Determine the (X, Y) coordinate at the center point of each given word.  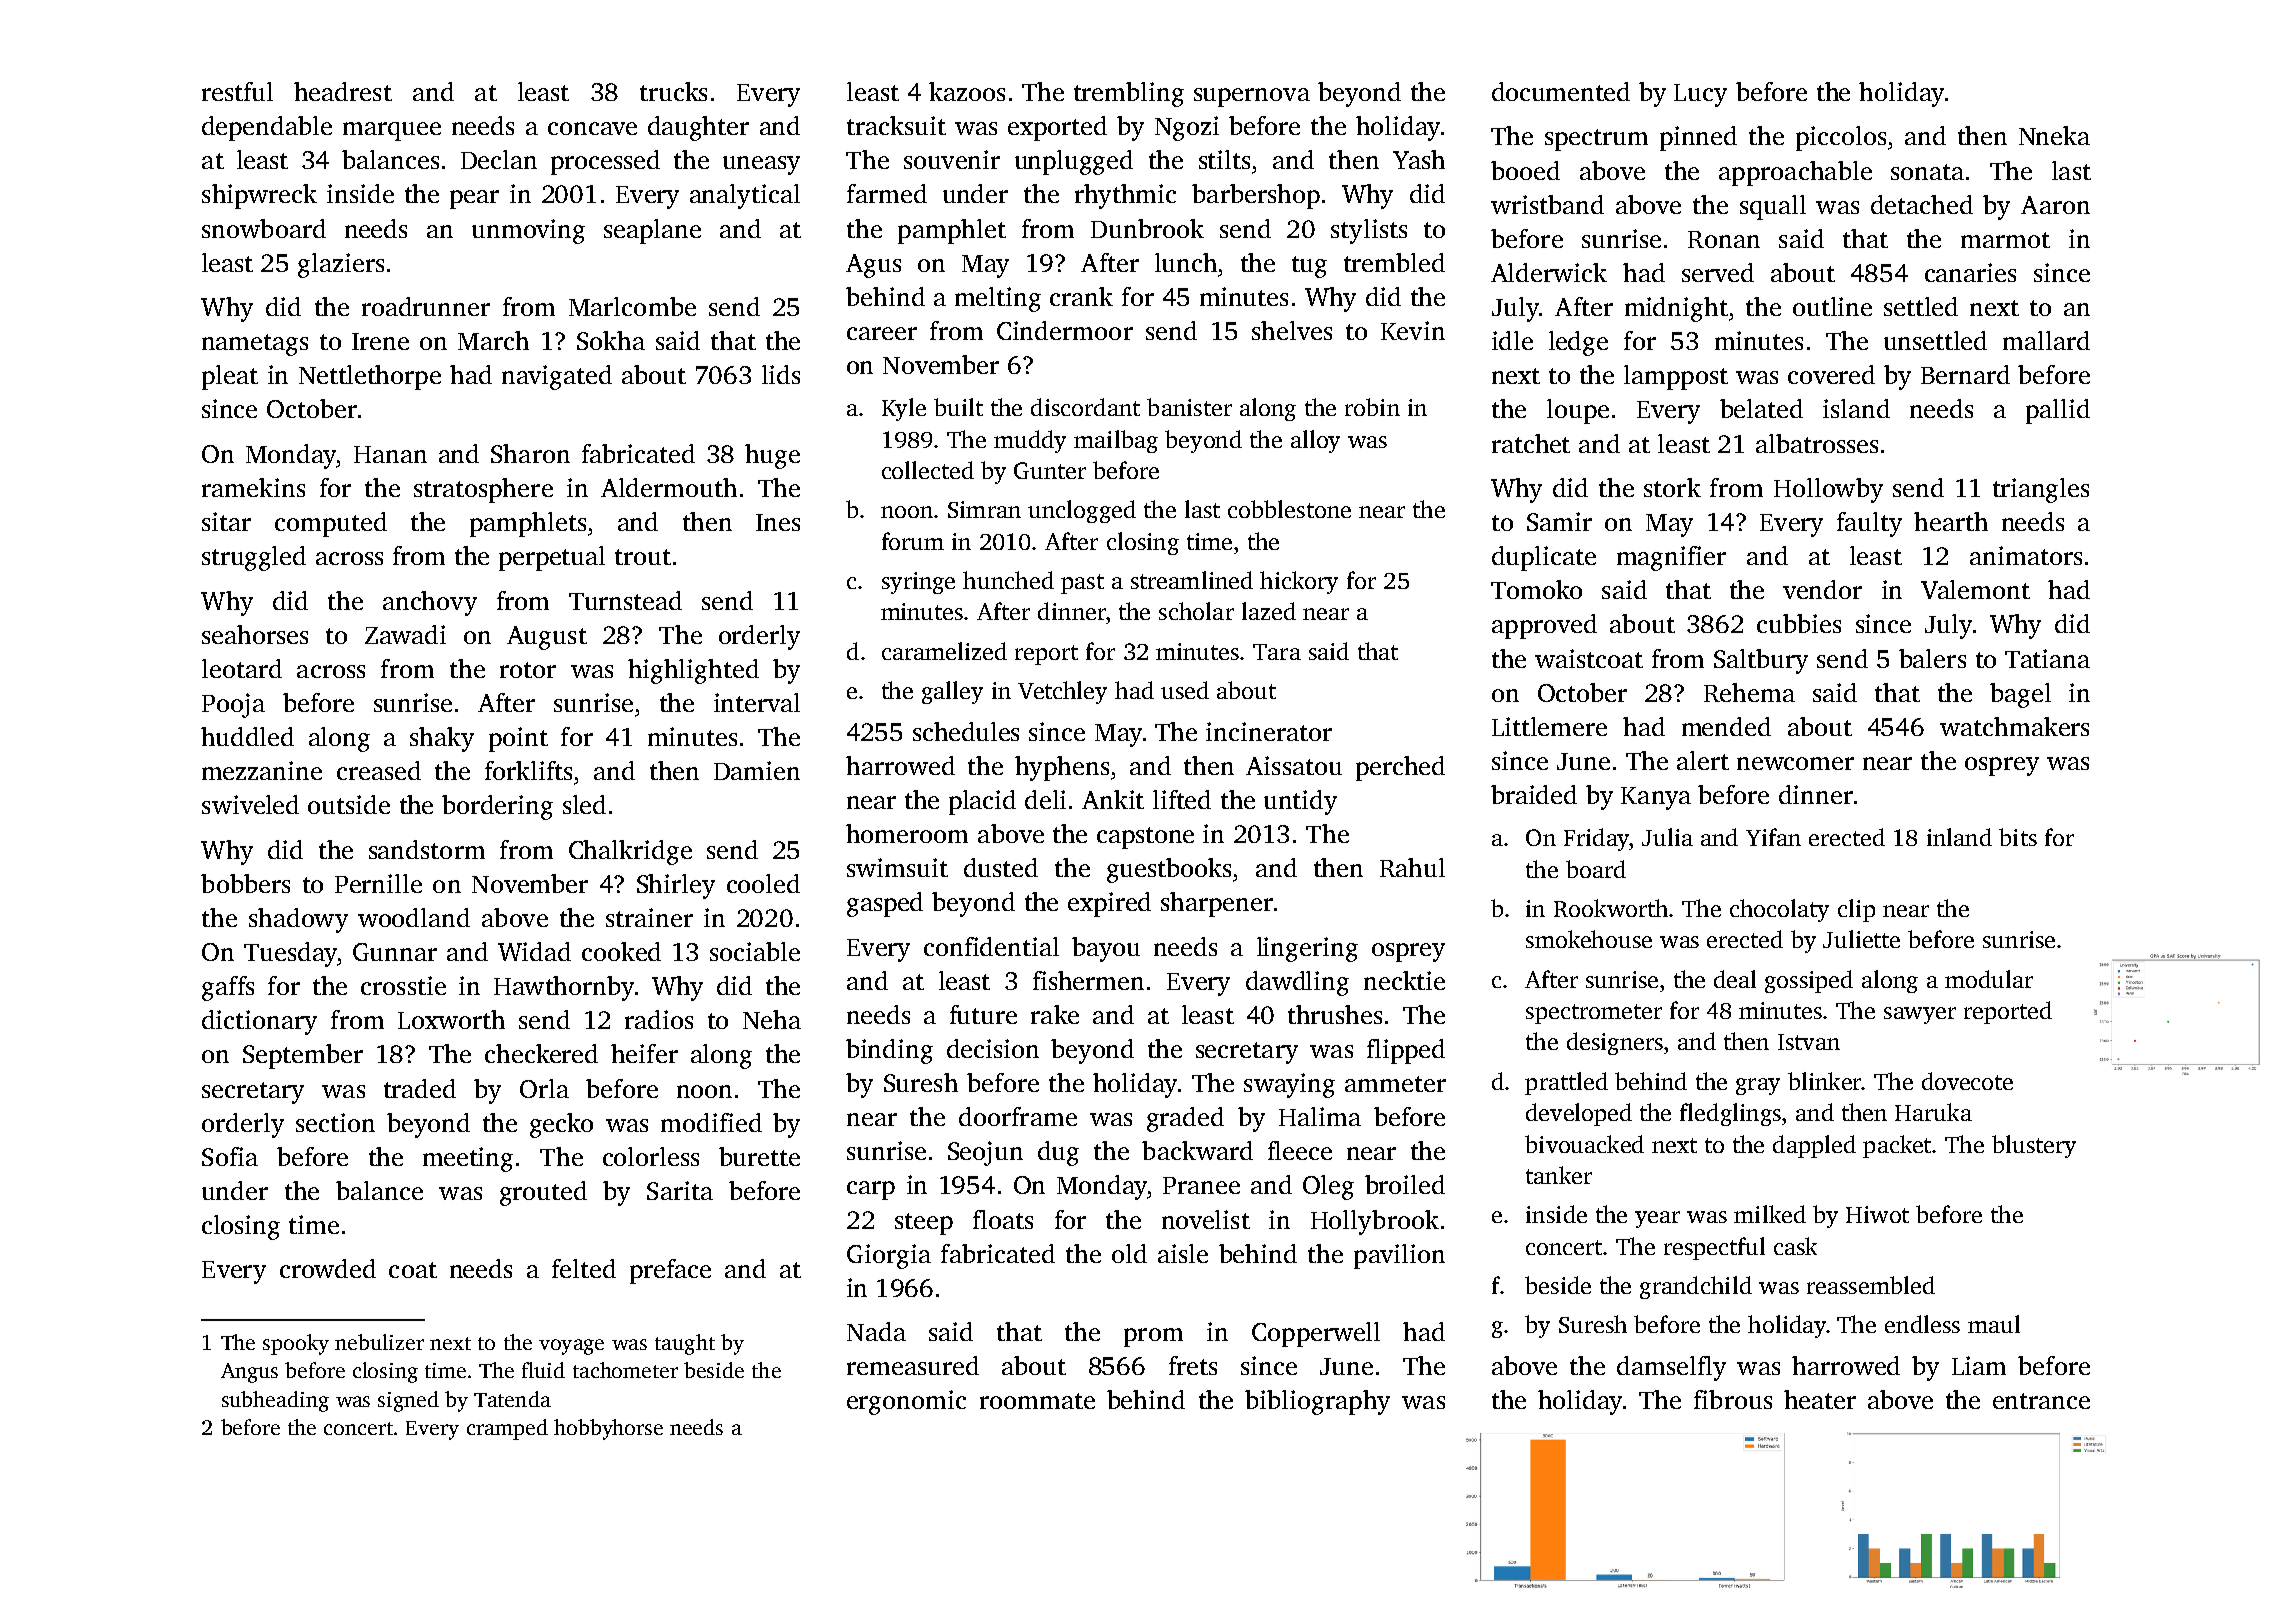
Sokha (611, 340)
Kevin (1413, 330)
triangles (2041, 490)
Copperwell (1316, 1334)
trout (643, 557)
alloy (1315, 441)
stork (1672, 487)
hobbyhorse (608, 1429)
